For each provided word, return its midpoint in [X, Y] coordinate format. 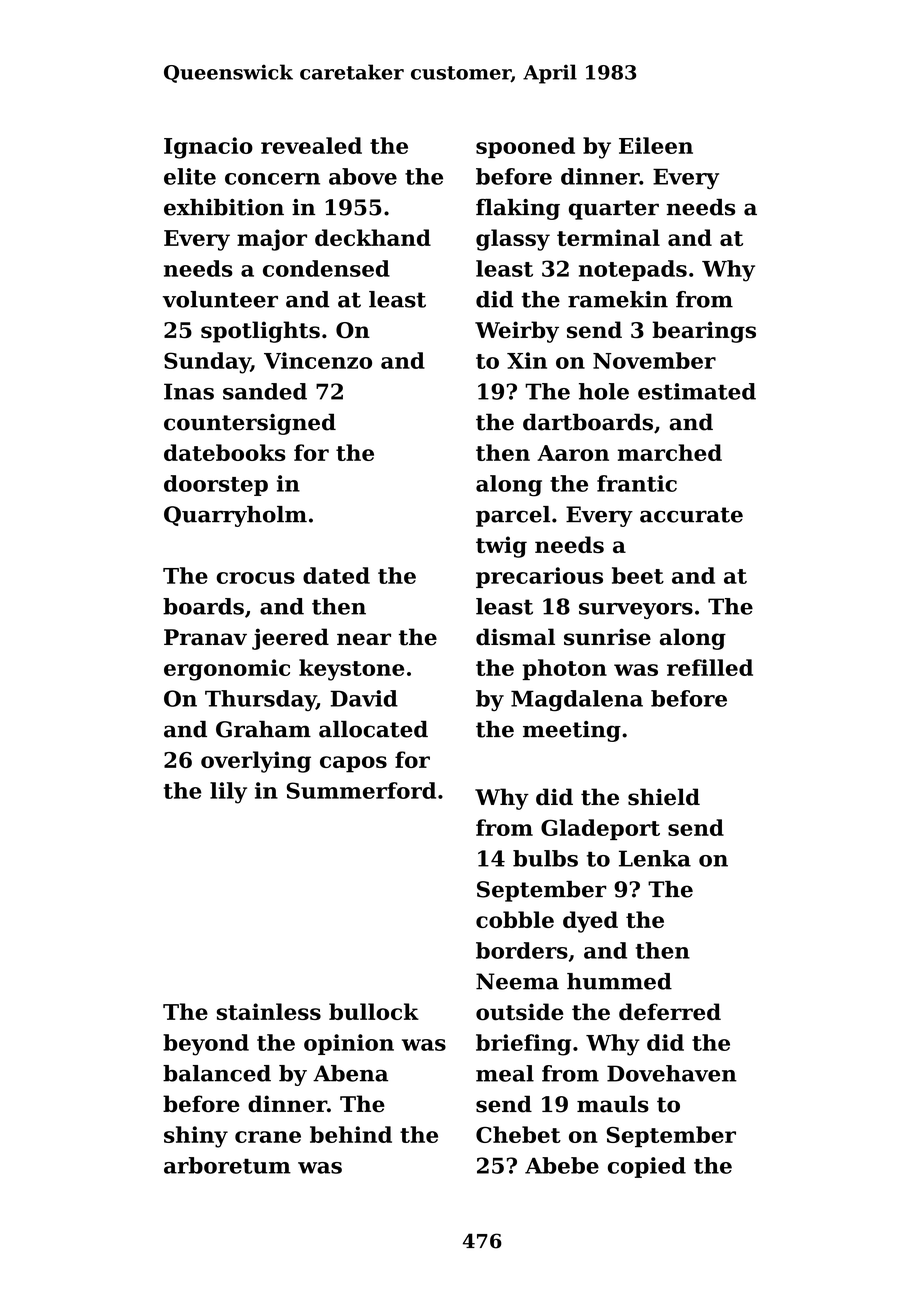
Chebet [518, 1134]
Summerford [361, 790]
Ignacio [208, 148]
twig [501, 547]
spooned [525, 147]
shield [664, 797]
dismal [515, 637]
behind [351, 1134]
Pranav [205, 637]
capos [353, 764]
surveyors [636, 611]
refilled [710, 667]
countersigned [250, 424]
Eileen [656, 145]
